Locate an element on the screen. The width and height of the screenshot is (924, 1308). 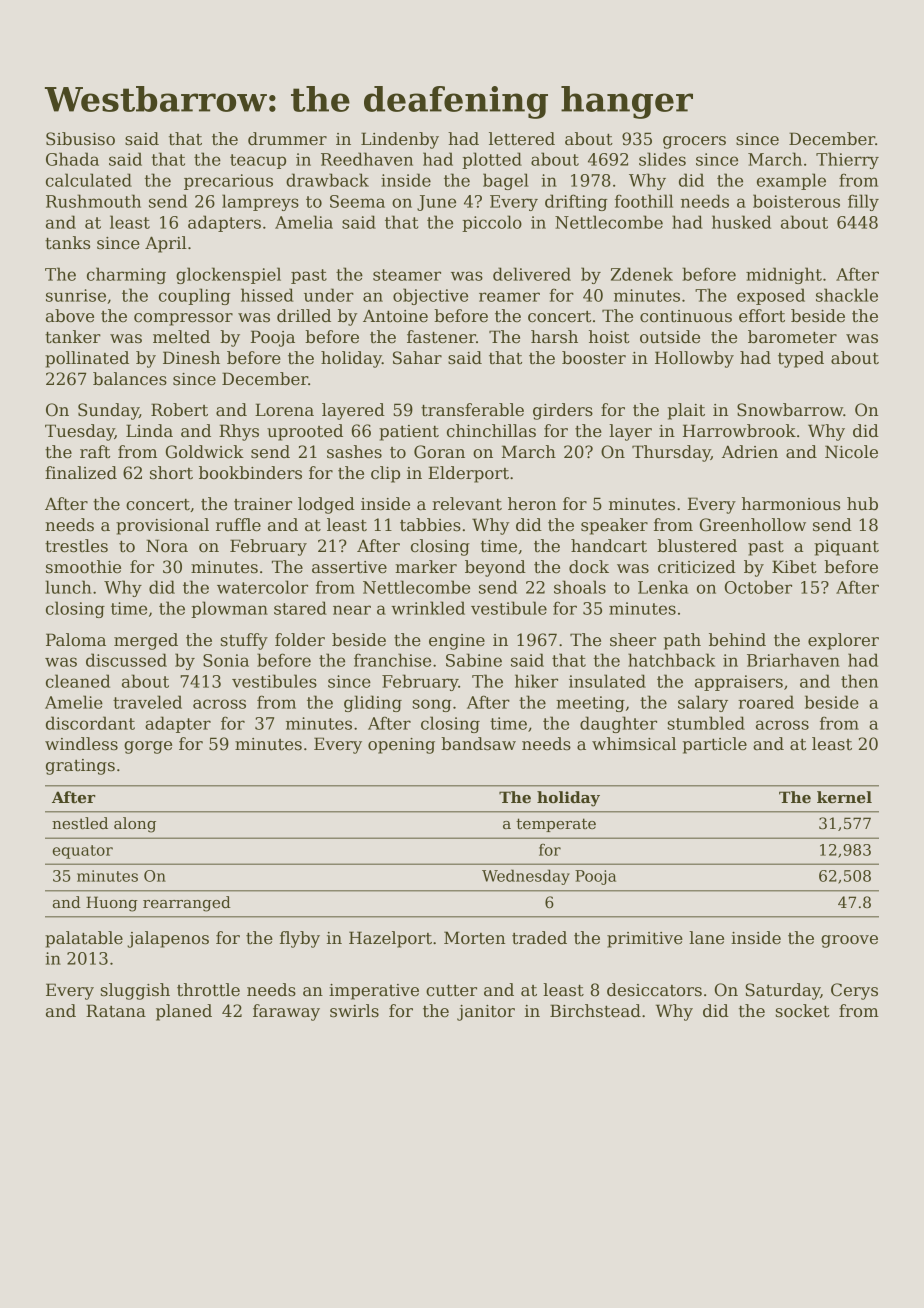
Goran is located at coordinates (439, 452).
